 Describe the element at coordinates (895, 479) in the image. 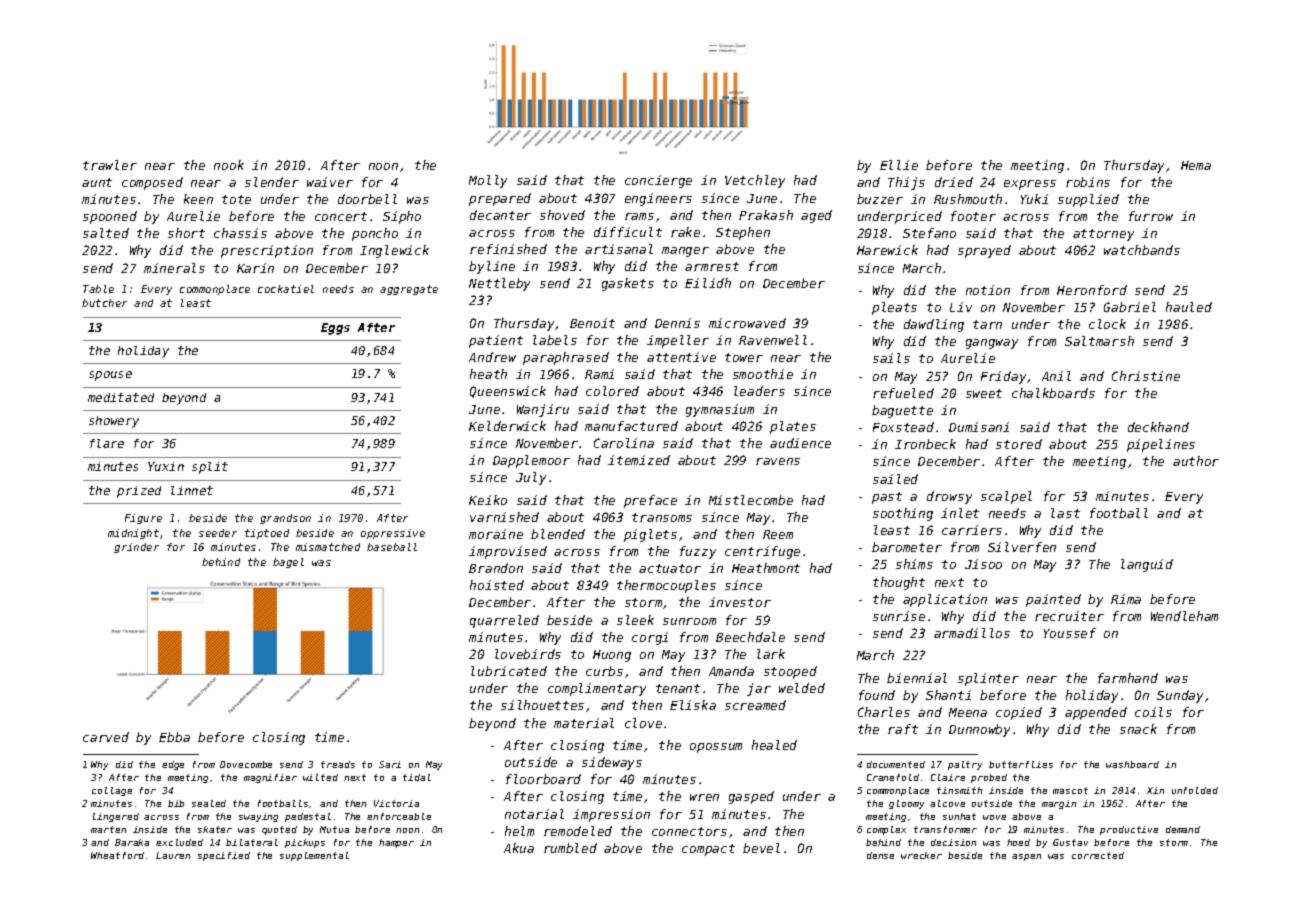

I see `sailed` at that location.
